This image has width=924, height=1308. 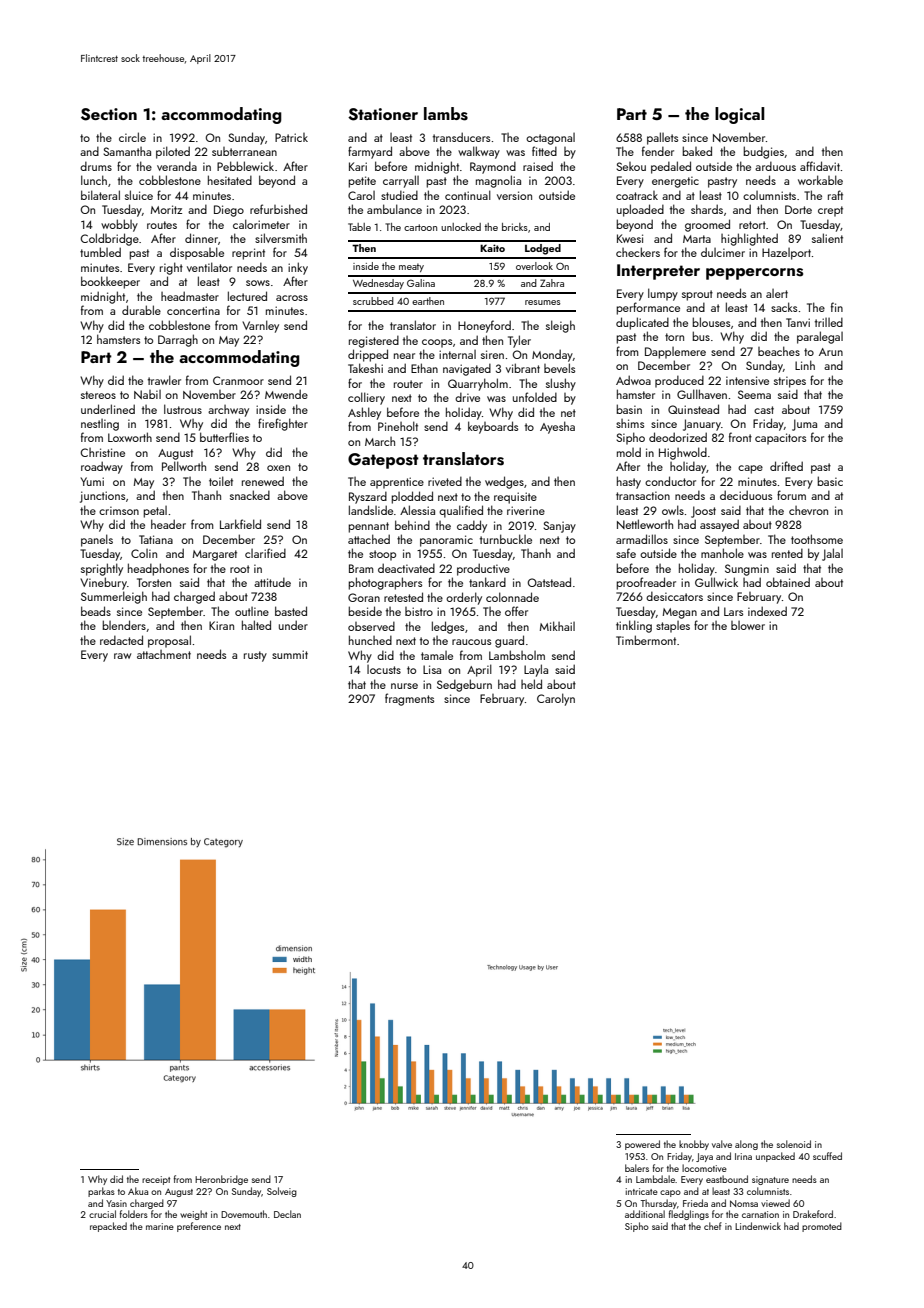 What do you see at coordinates (515, 498) in the image?
I see `requisite` at bounding box center [515, 498].
